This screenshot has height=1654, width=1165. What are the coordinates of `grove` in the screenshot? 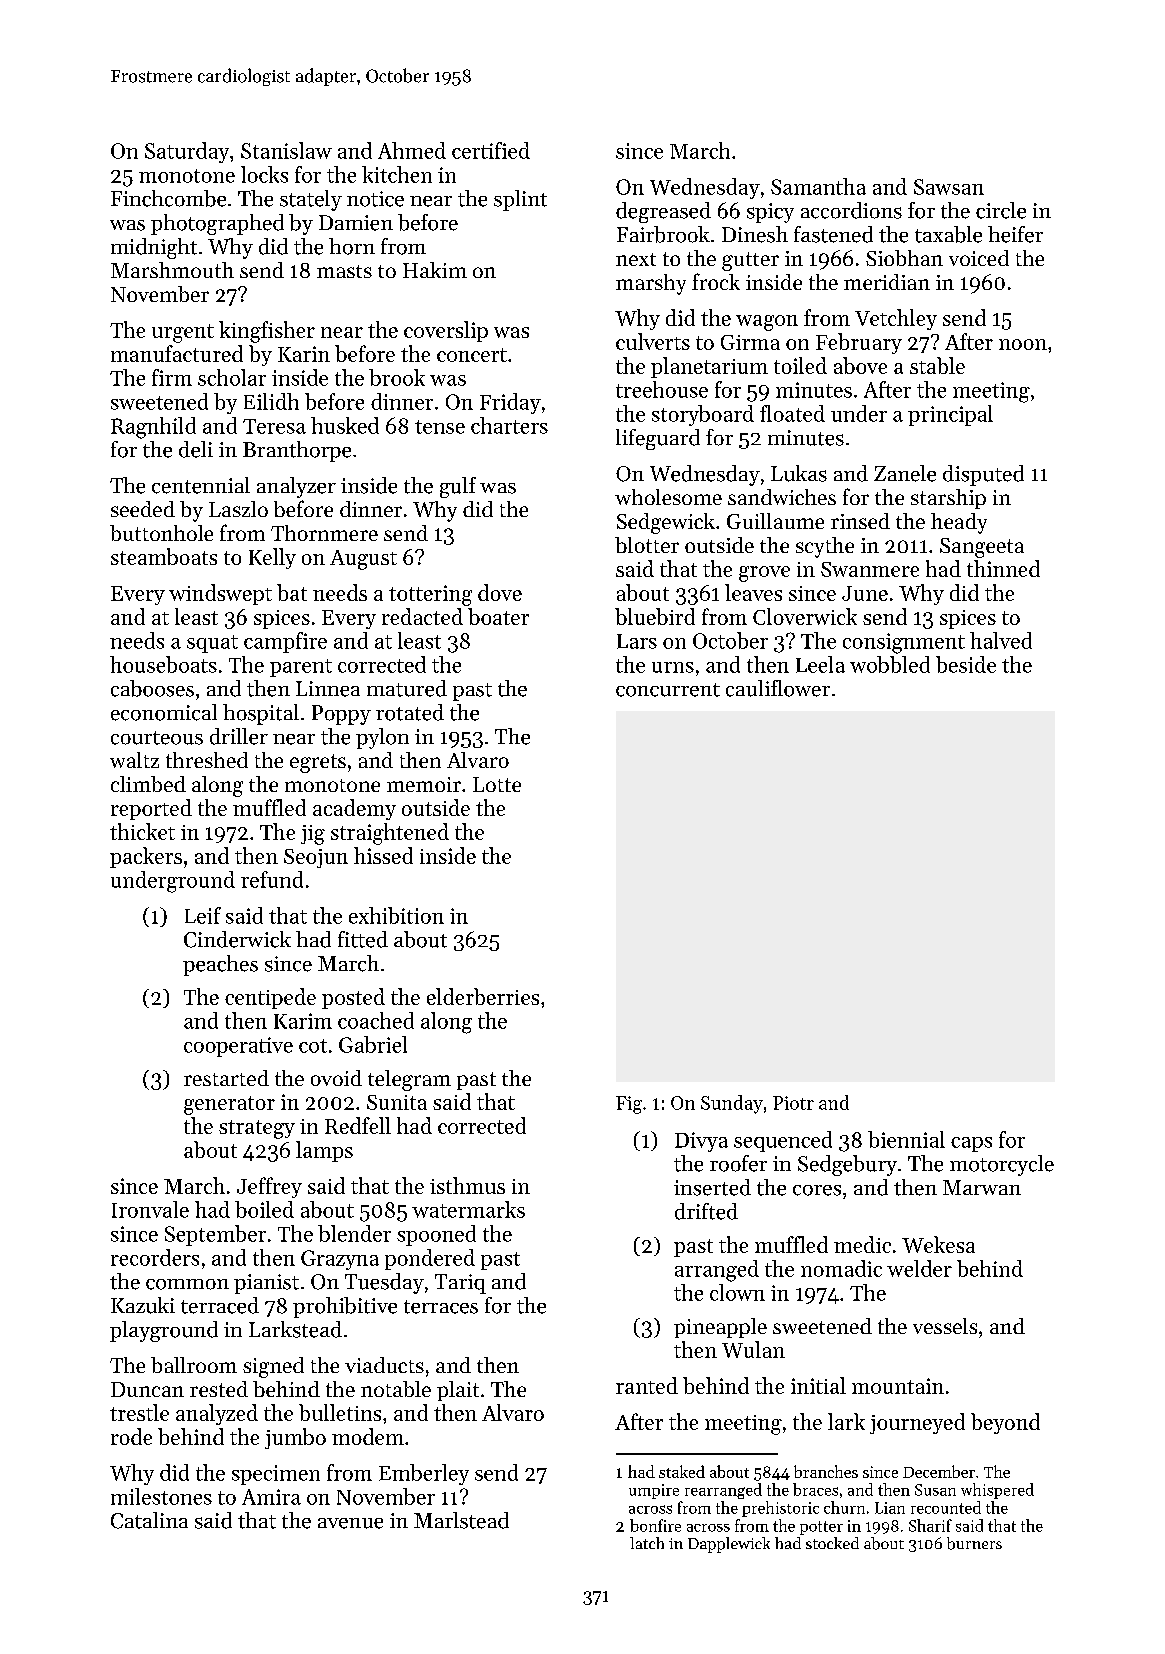 It's located at (764, 574).
